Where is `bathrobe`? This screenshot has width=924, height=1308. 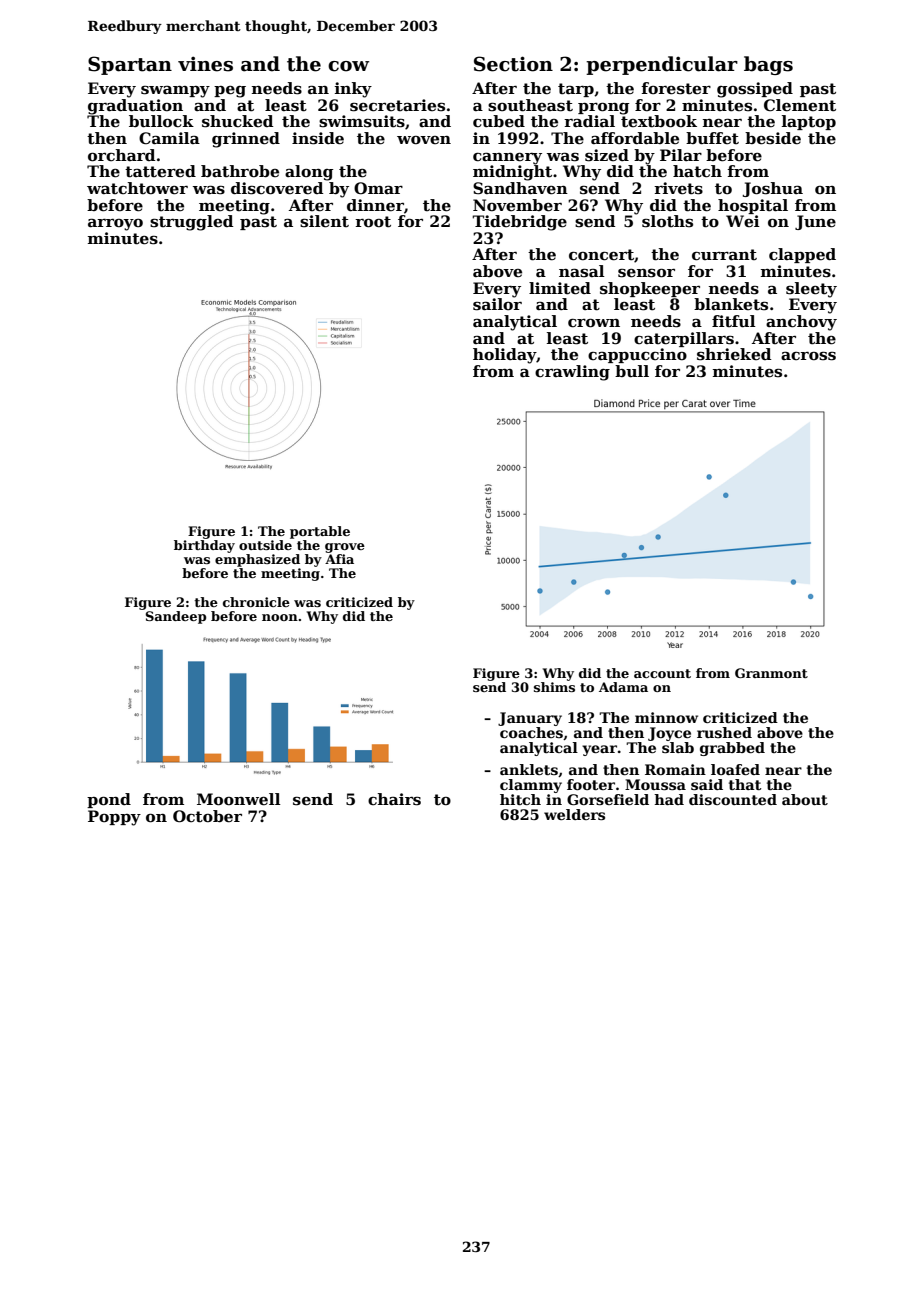 bathrobe is located at coordinates (240, 171).
